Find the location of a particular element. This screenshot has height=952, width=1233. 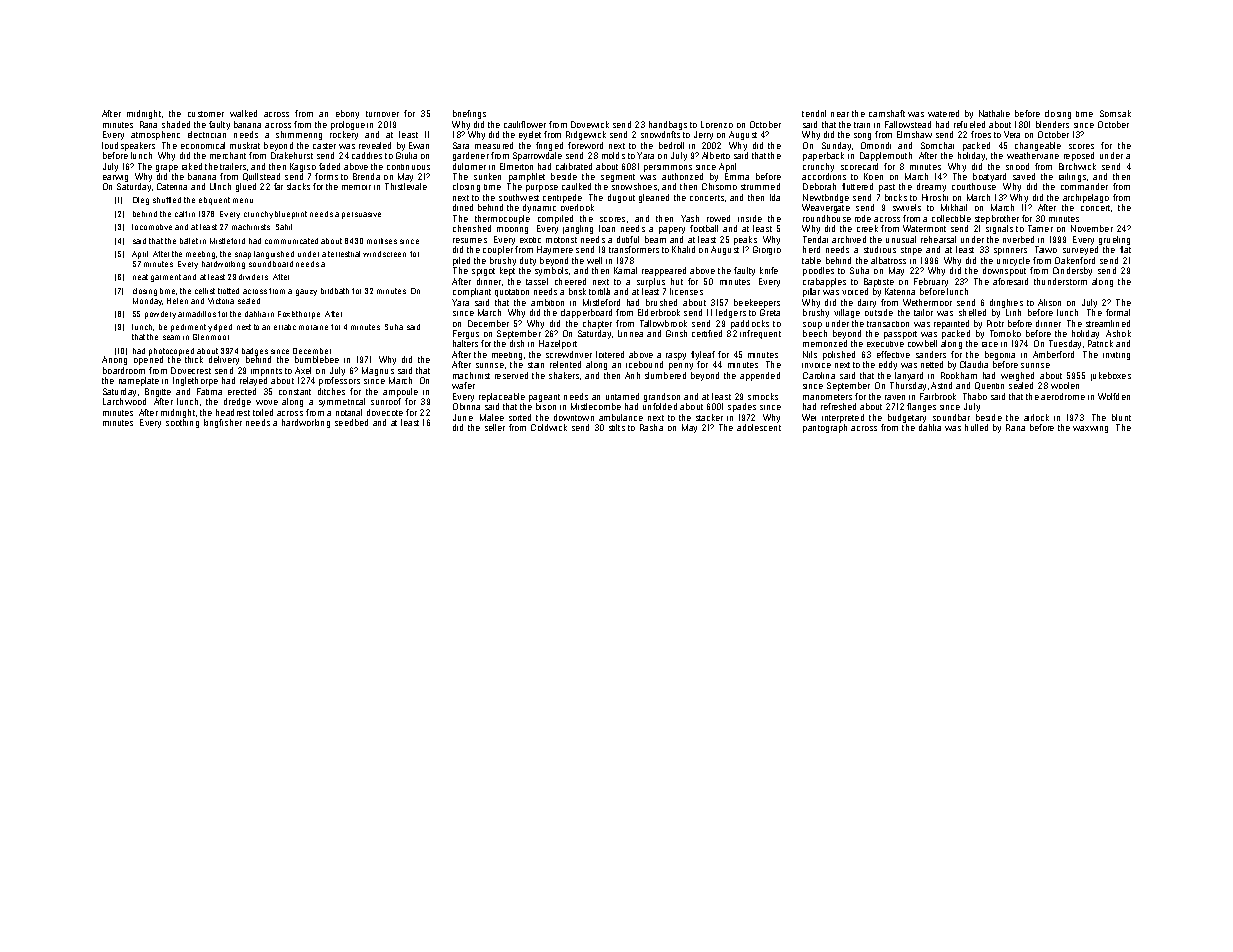

weighed is located at coordinates (1017, 376).
